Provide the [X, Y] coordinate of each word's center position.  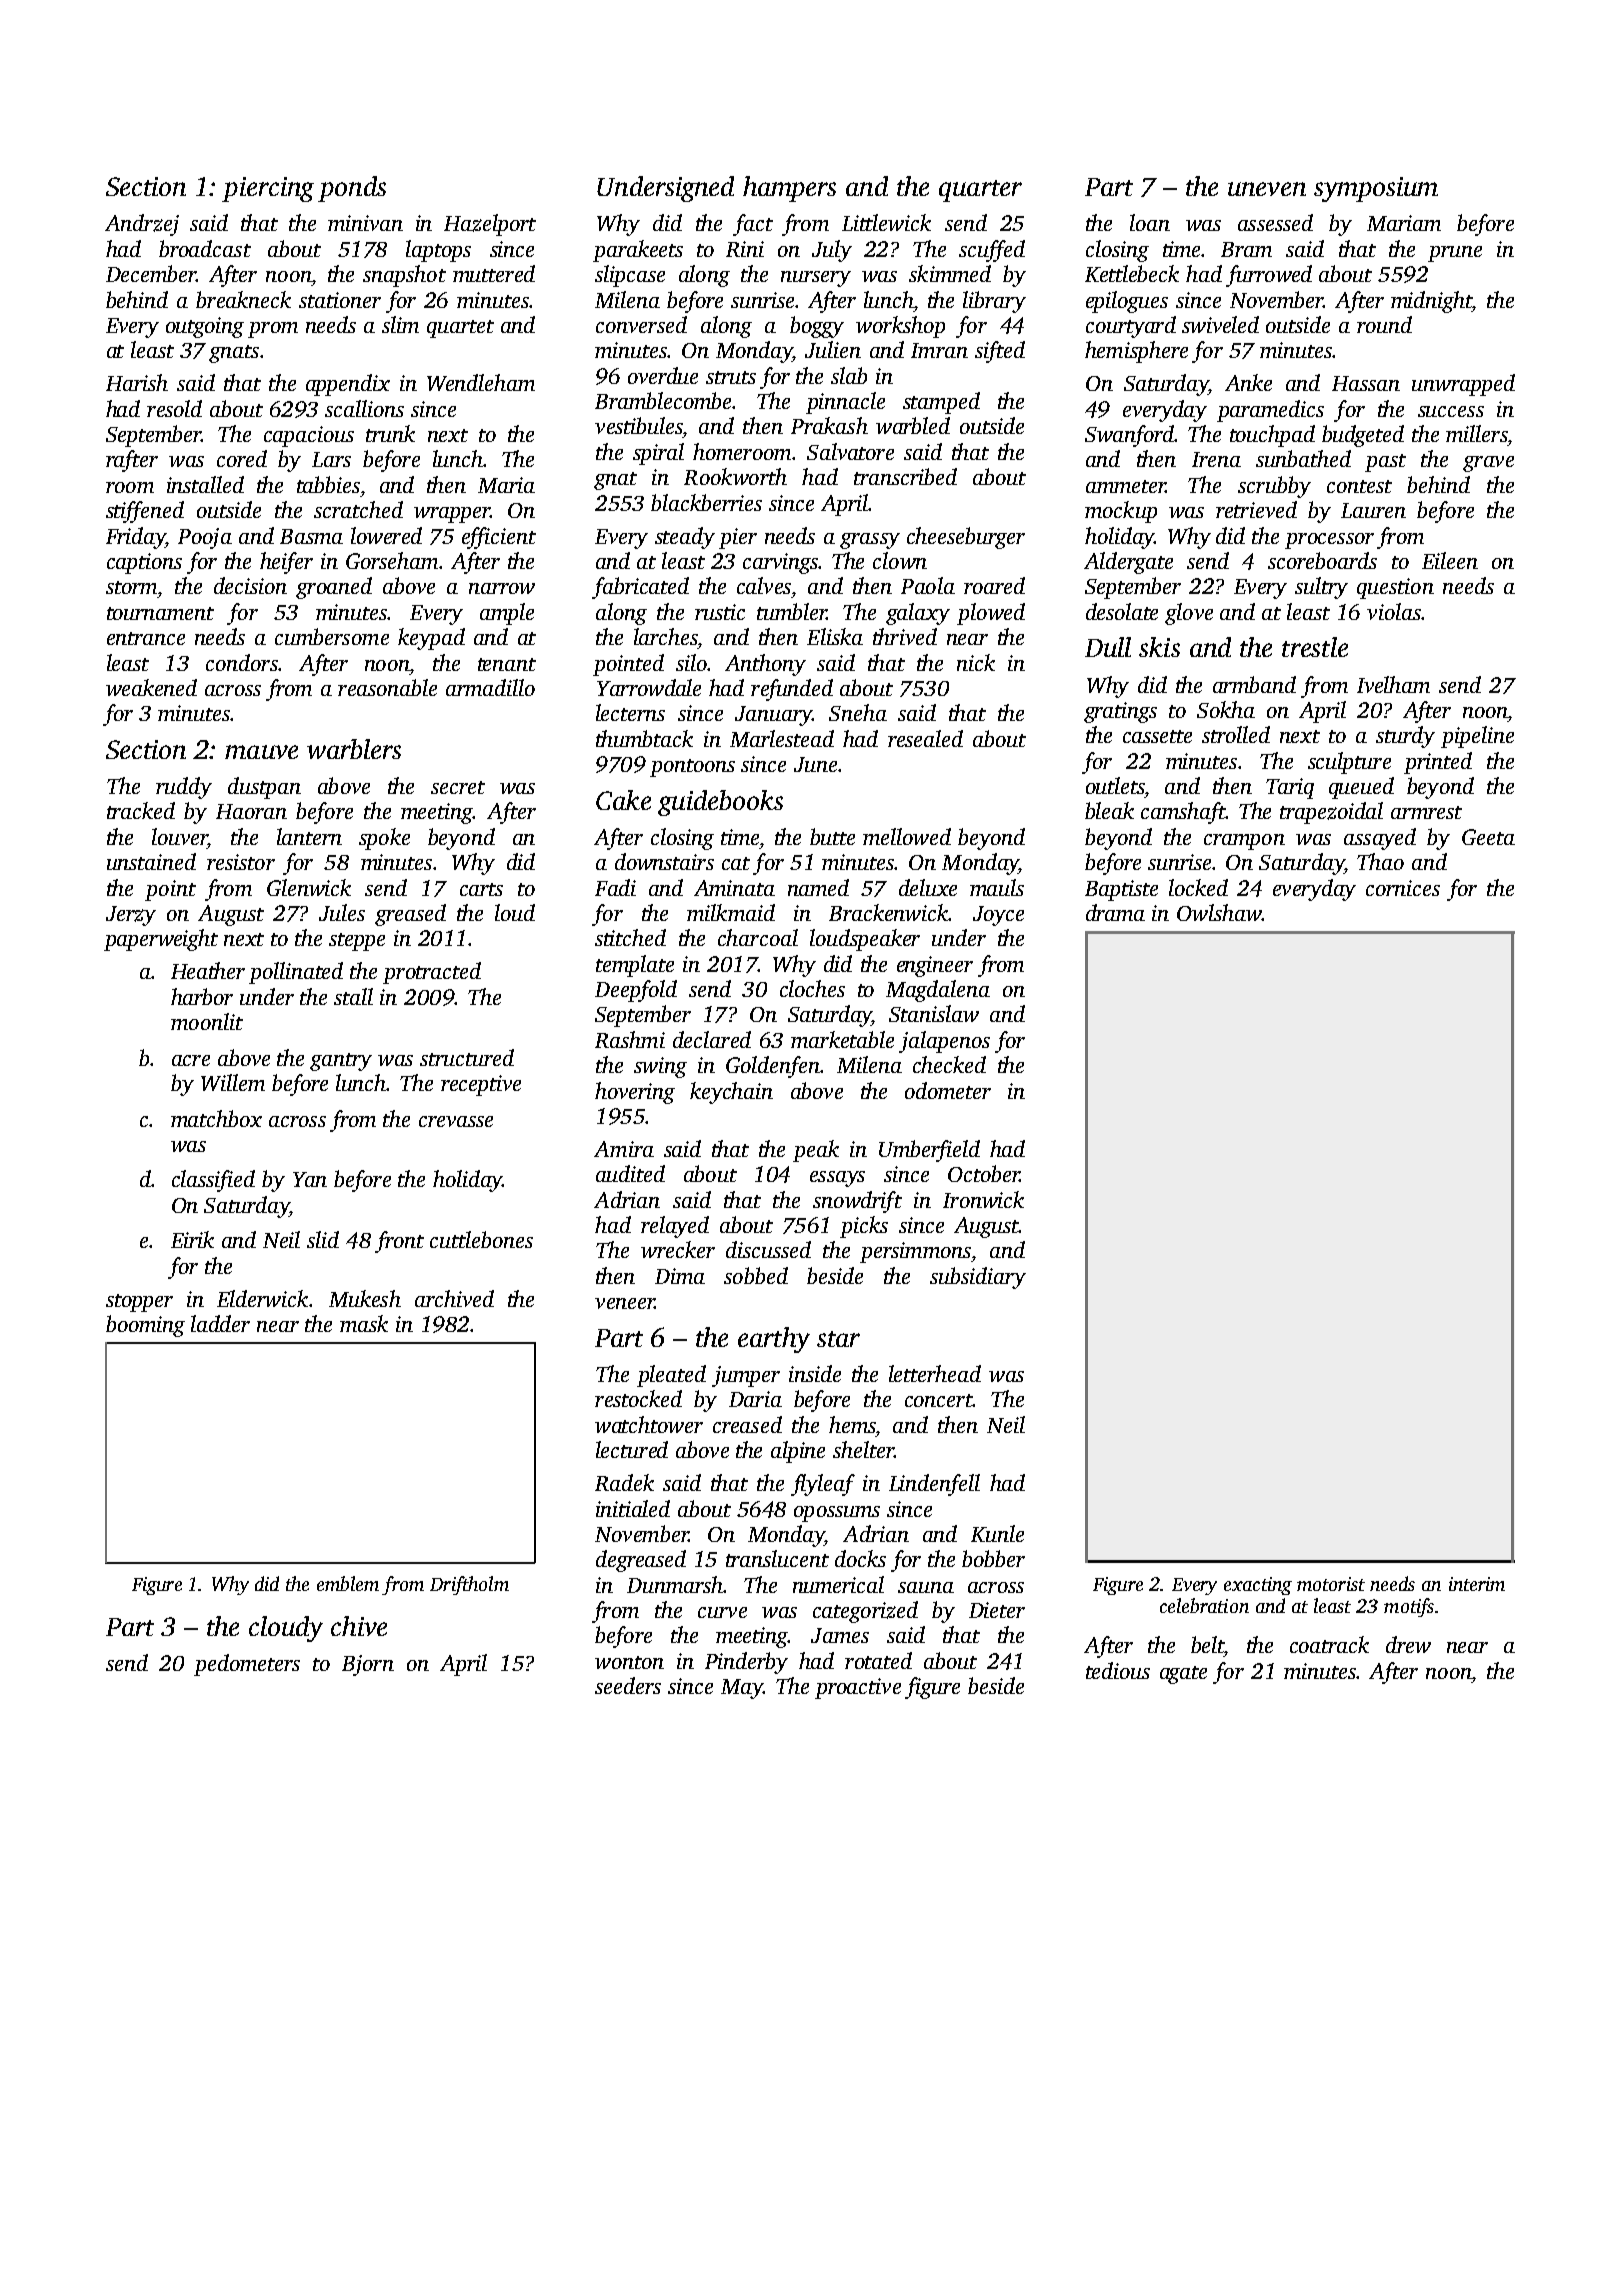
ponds [352, 189]
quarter [980, 191]
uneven [1267, 189]
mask [364, 1323]
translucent [777, 1558]
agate [1183, 1675]
